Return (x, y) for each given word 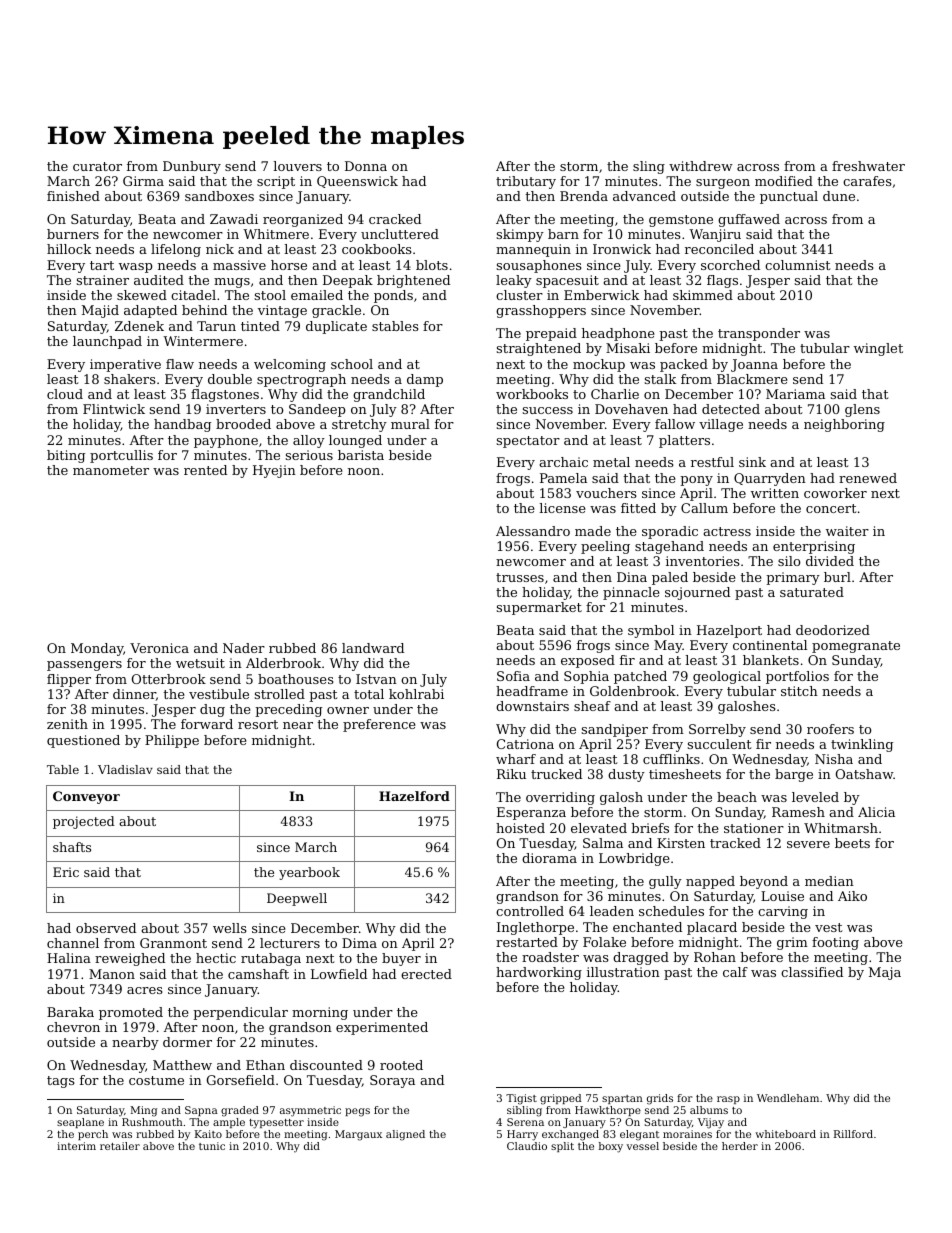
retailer (120, 1146)
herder (740, 1146)
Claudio (527, 1146)
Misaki (628, 348)
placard (712, 928)
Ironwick (622, 249)
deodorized (833, 630)
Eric (66, 872)
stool (270, 295)
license (562, 508)
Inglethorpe (535, 928)
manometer (111, 470)
